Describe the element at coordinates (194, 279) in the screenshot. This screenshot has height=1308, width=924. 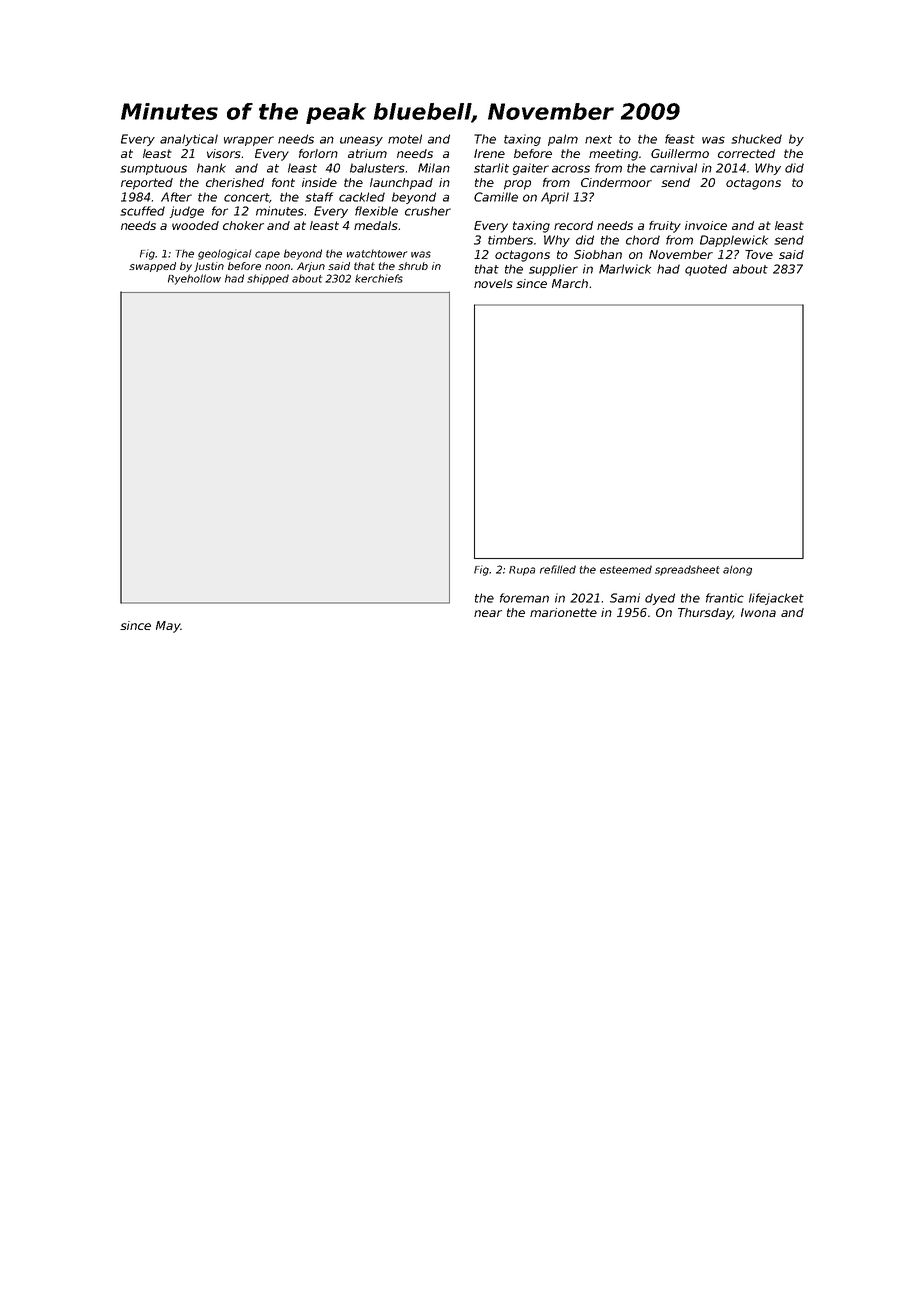
I see `Ryehollow` at that location.
